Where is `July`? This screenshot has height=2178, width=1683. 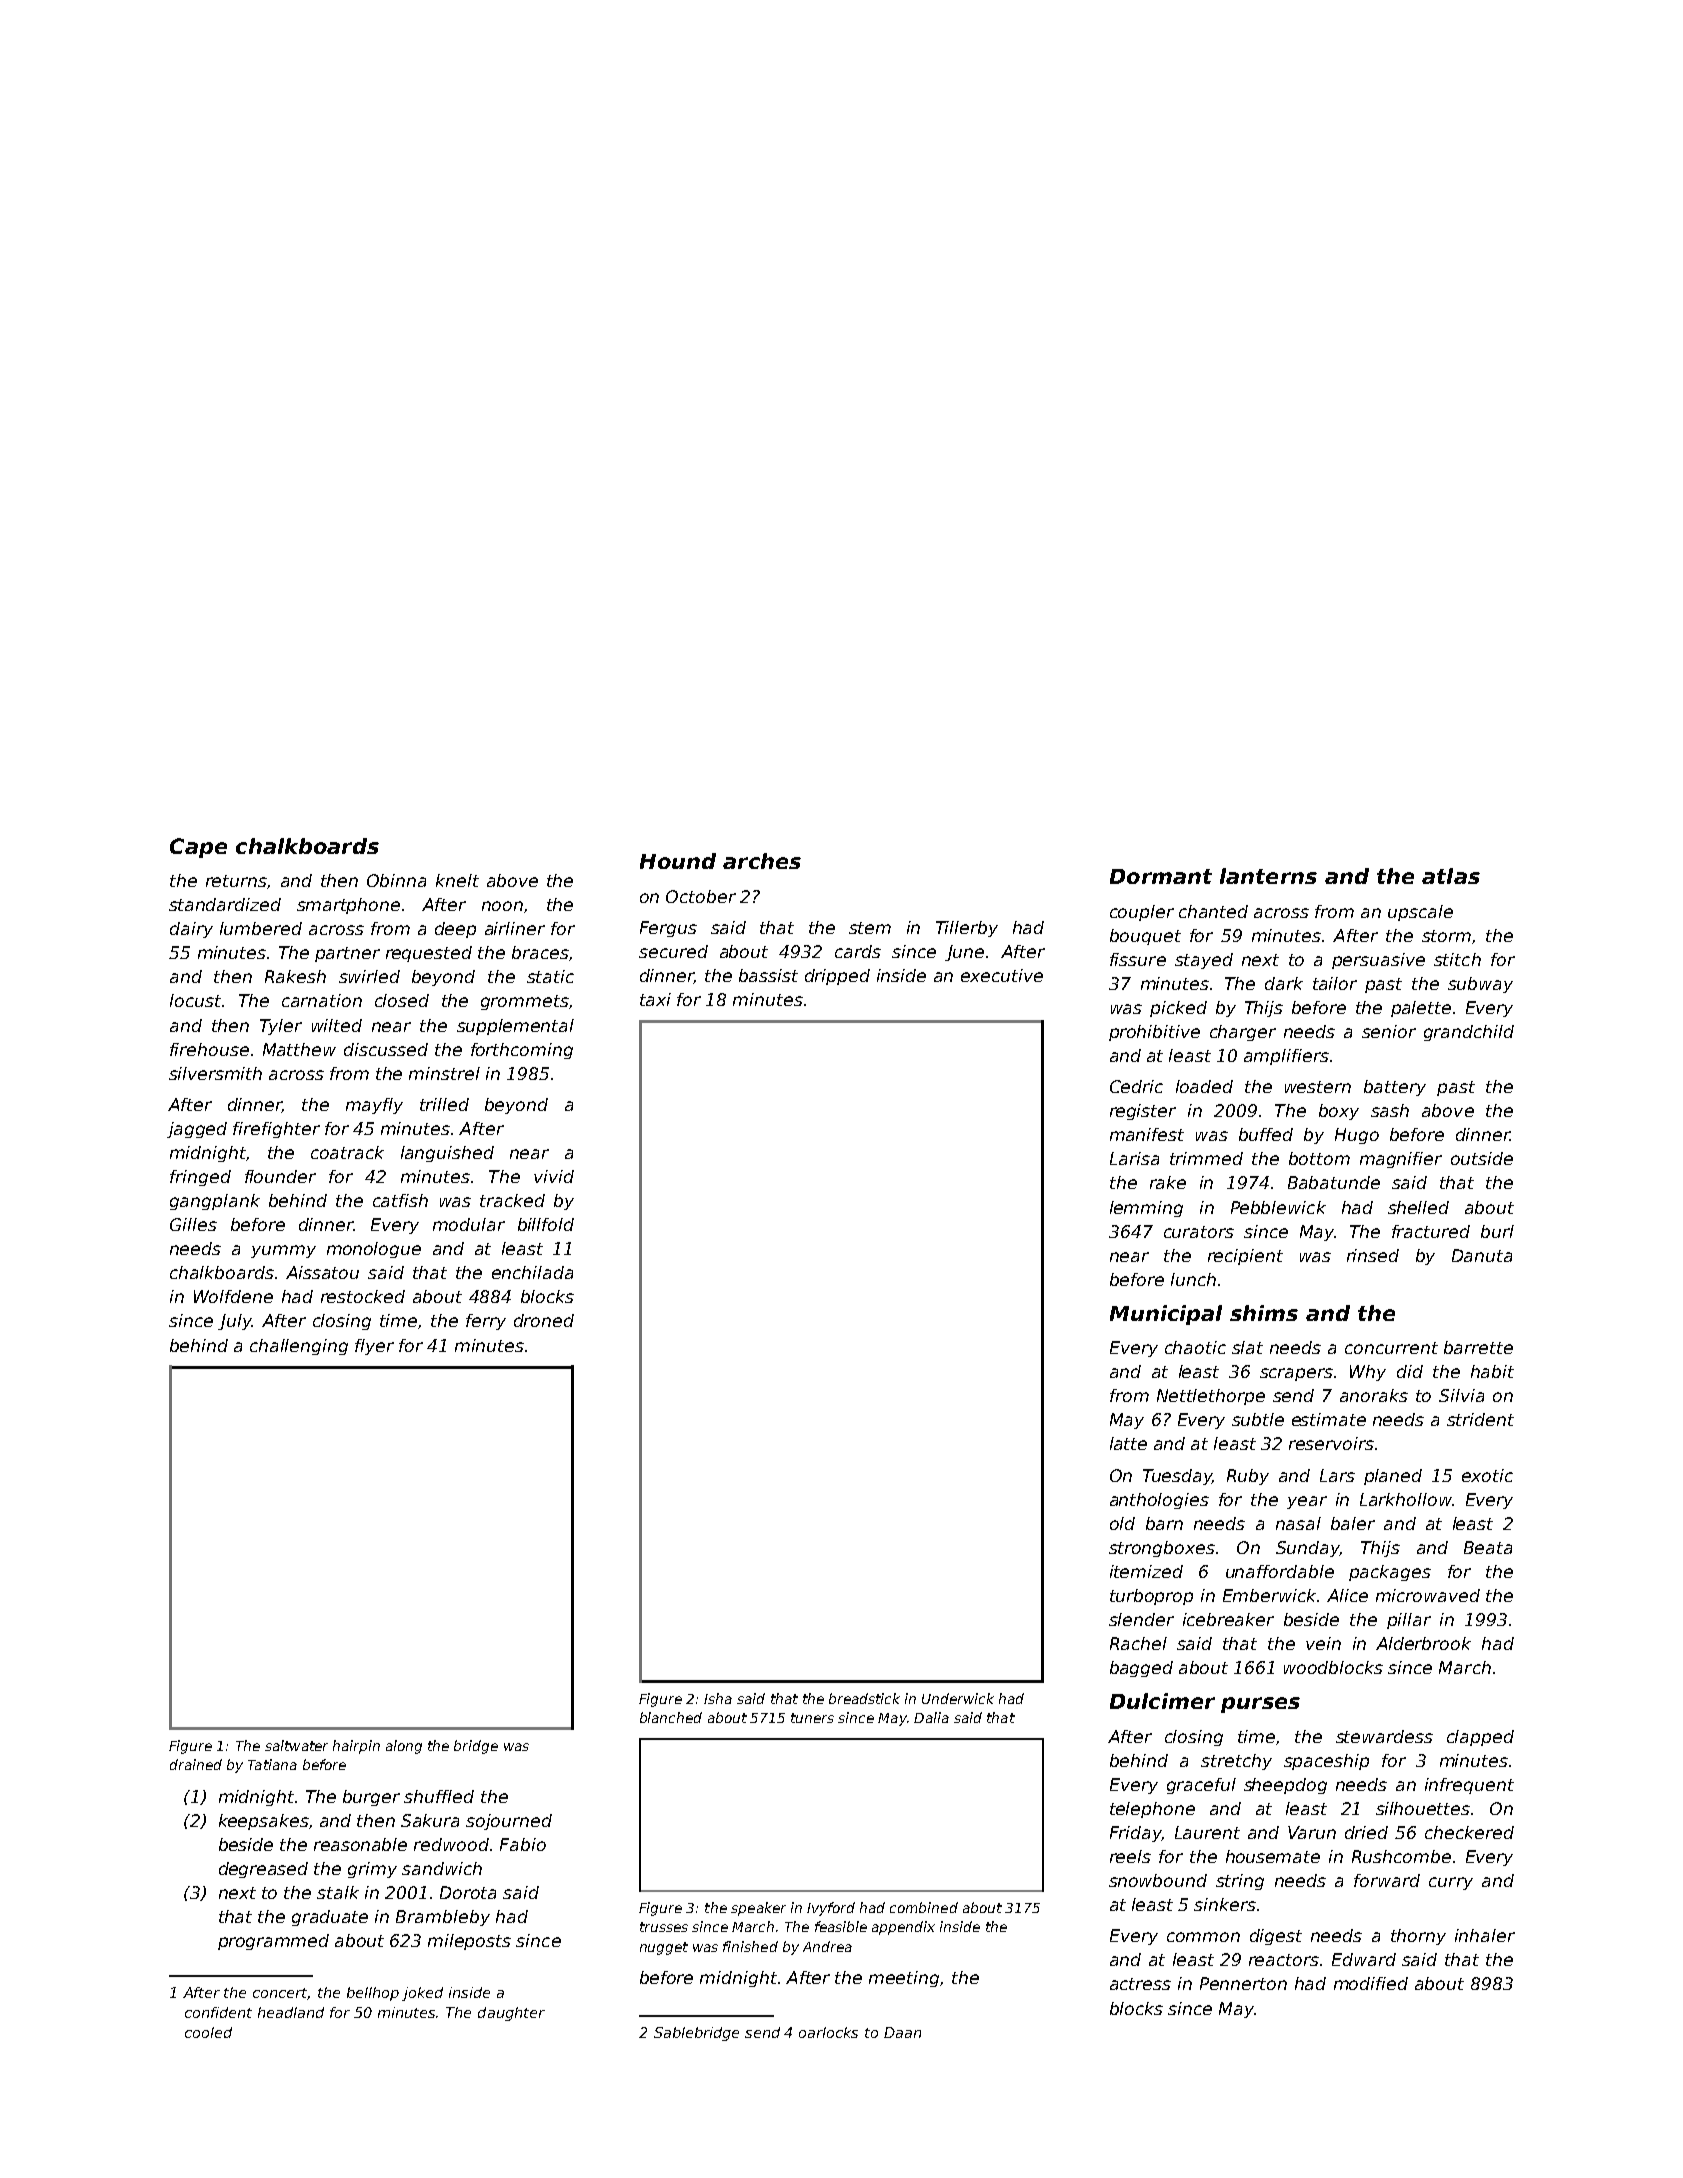 July is located at coordinates (235, 1322).
